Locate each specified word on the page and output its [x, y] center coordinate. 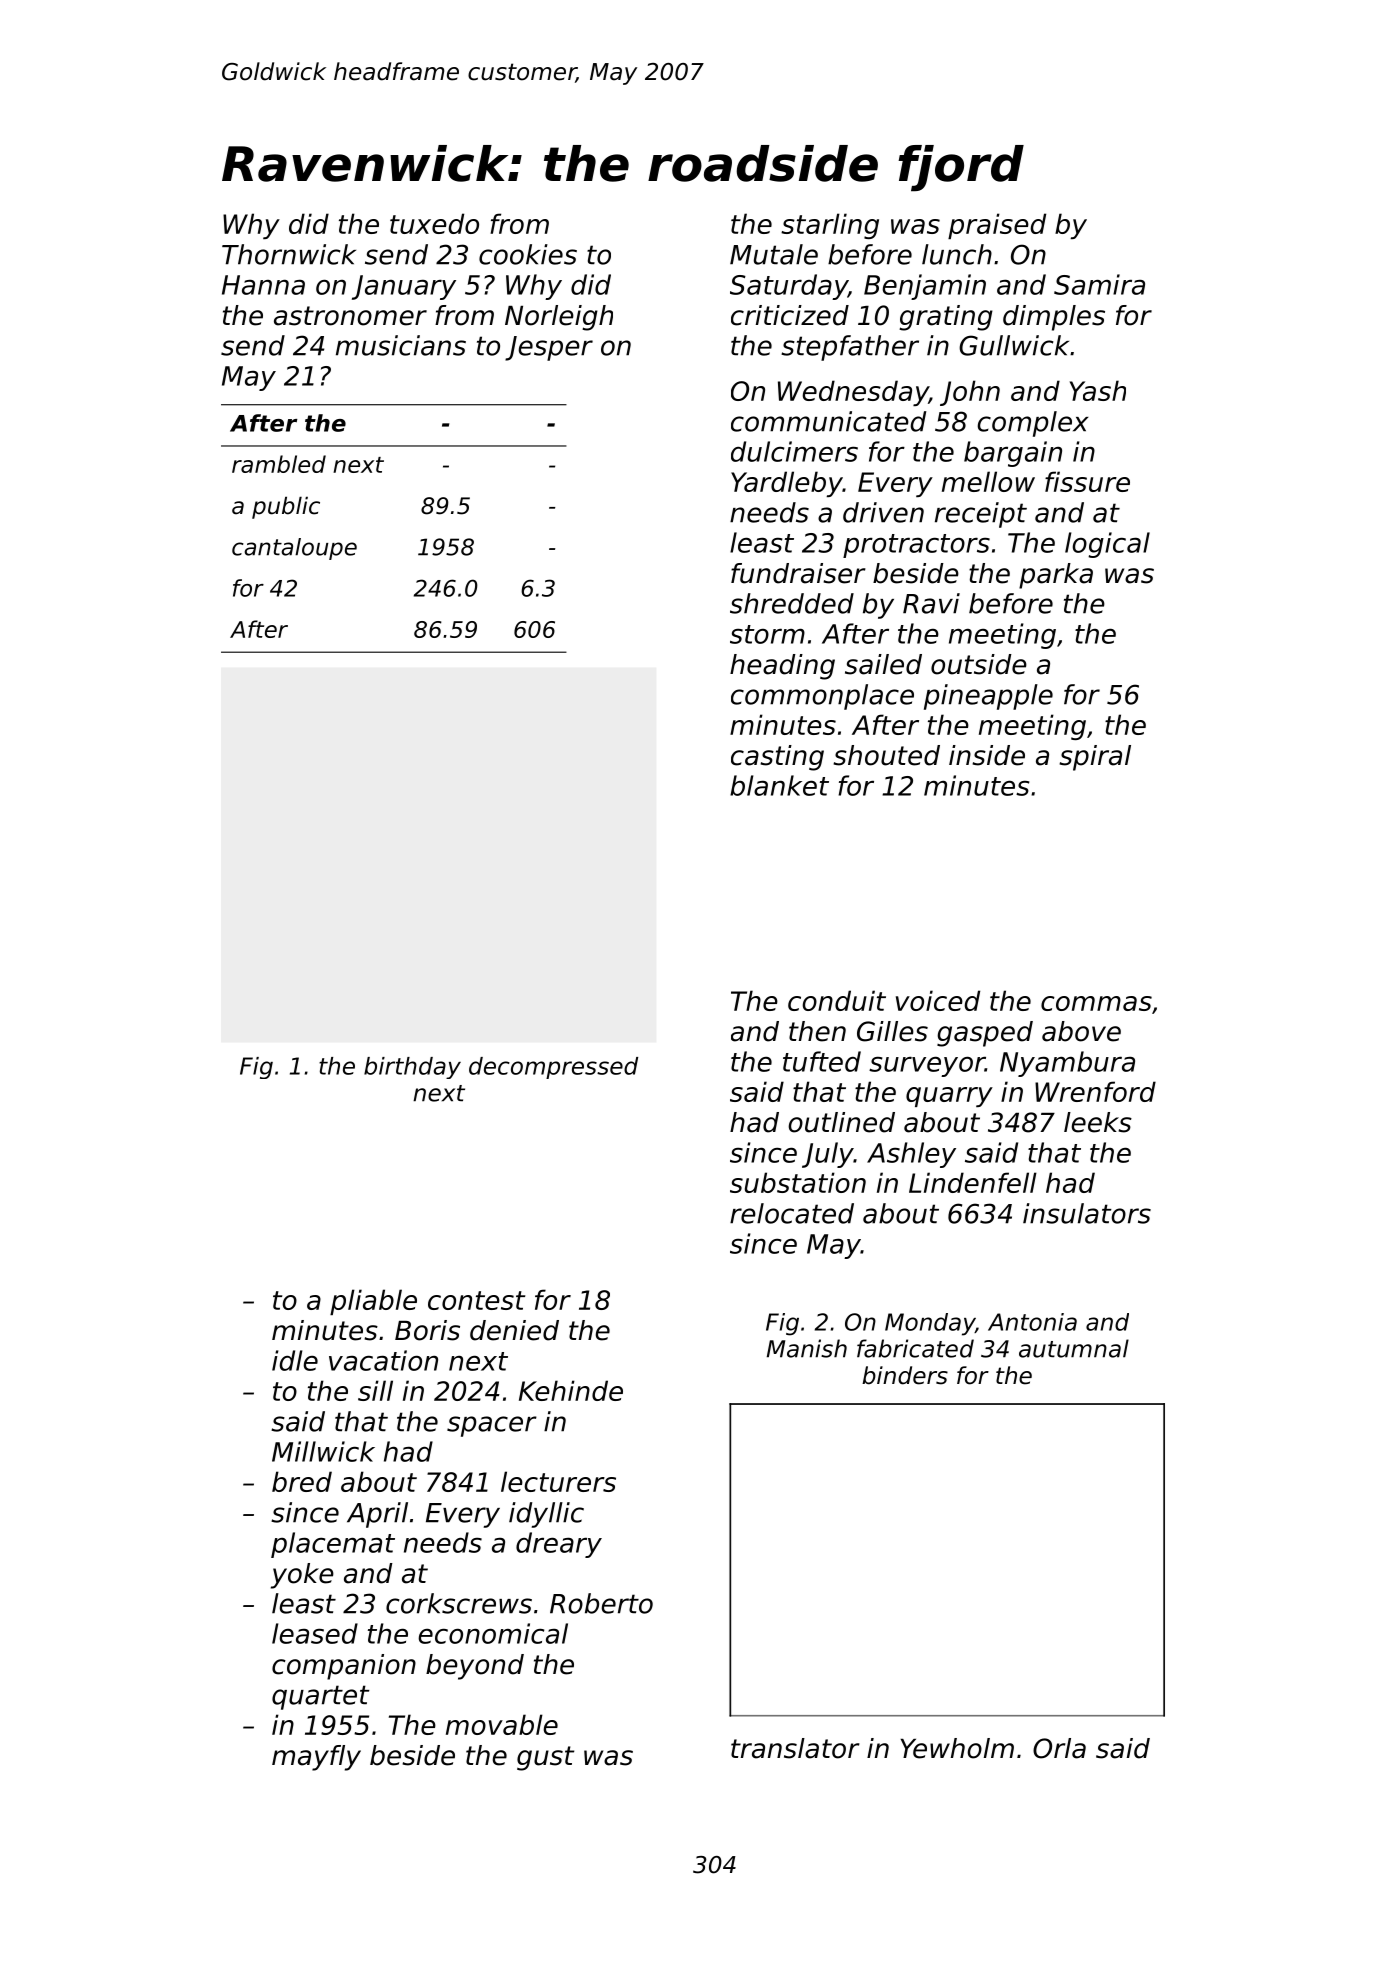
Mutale [774, 254]
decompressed [553, 1068]
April [377, 1515]
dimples [1054, 318]
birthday [412, 1068]
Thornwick [289, 254]
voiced [938, 1000]
